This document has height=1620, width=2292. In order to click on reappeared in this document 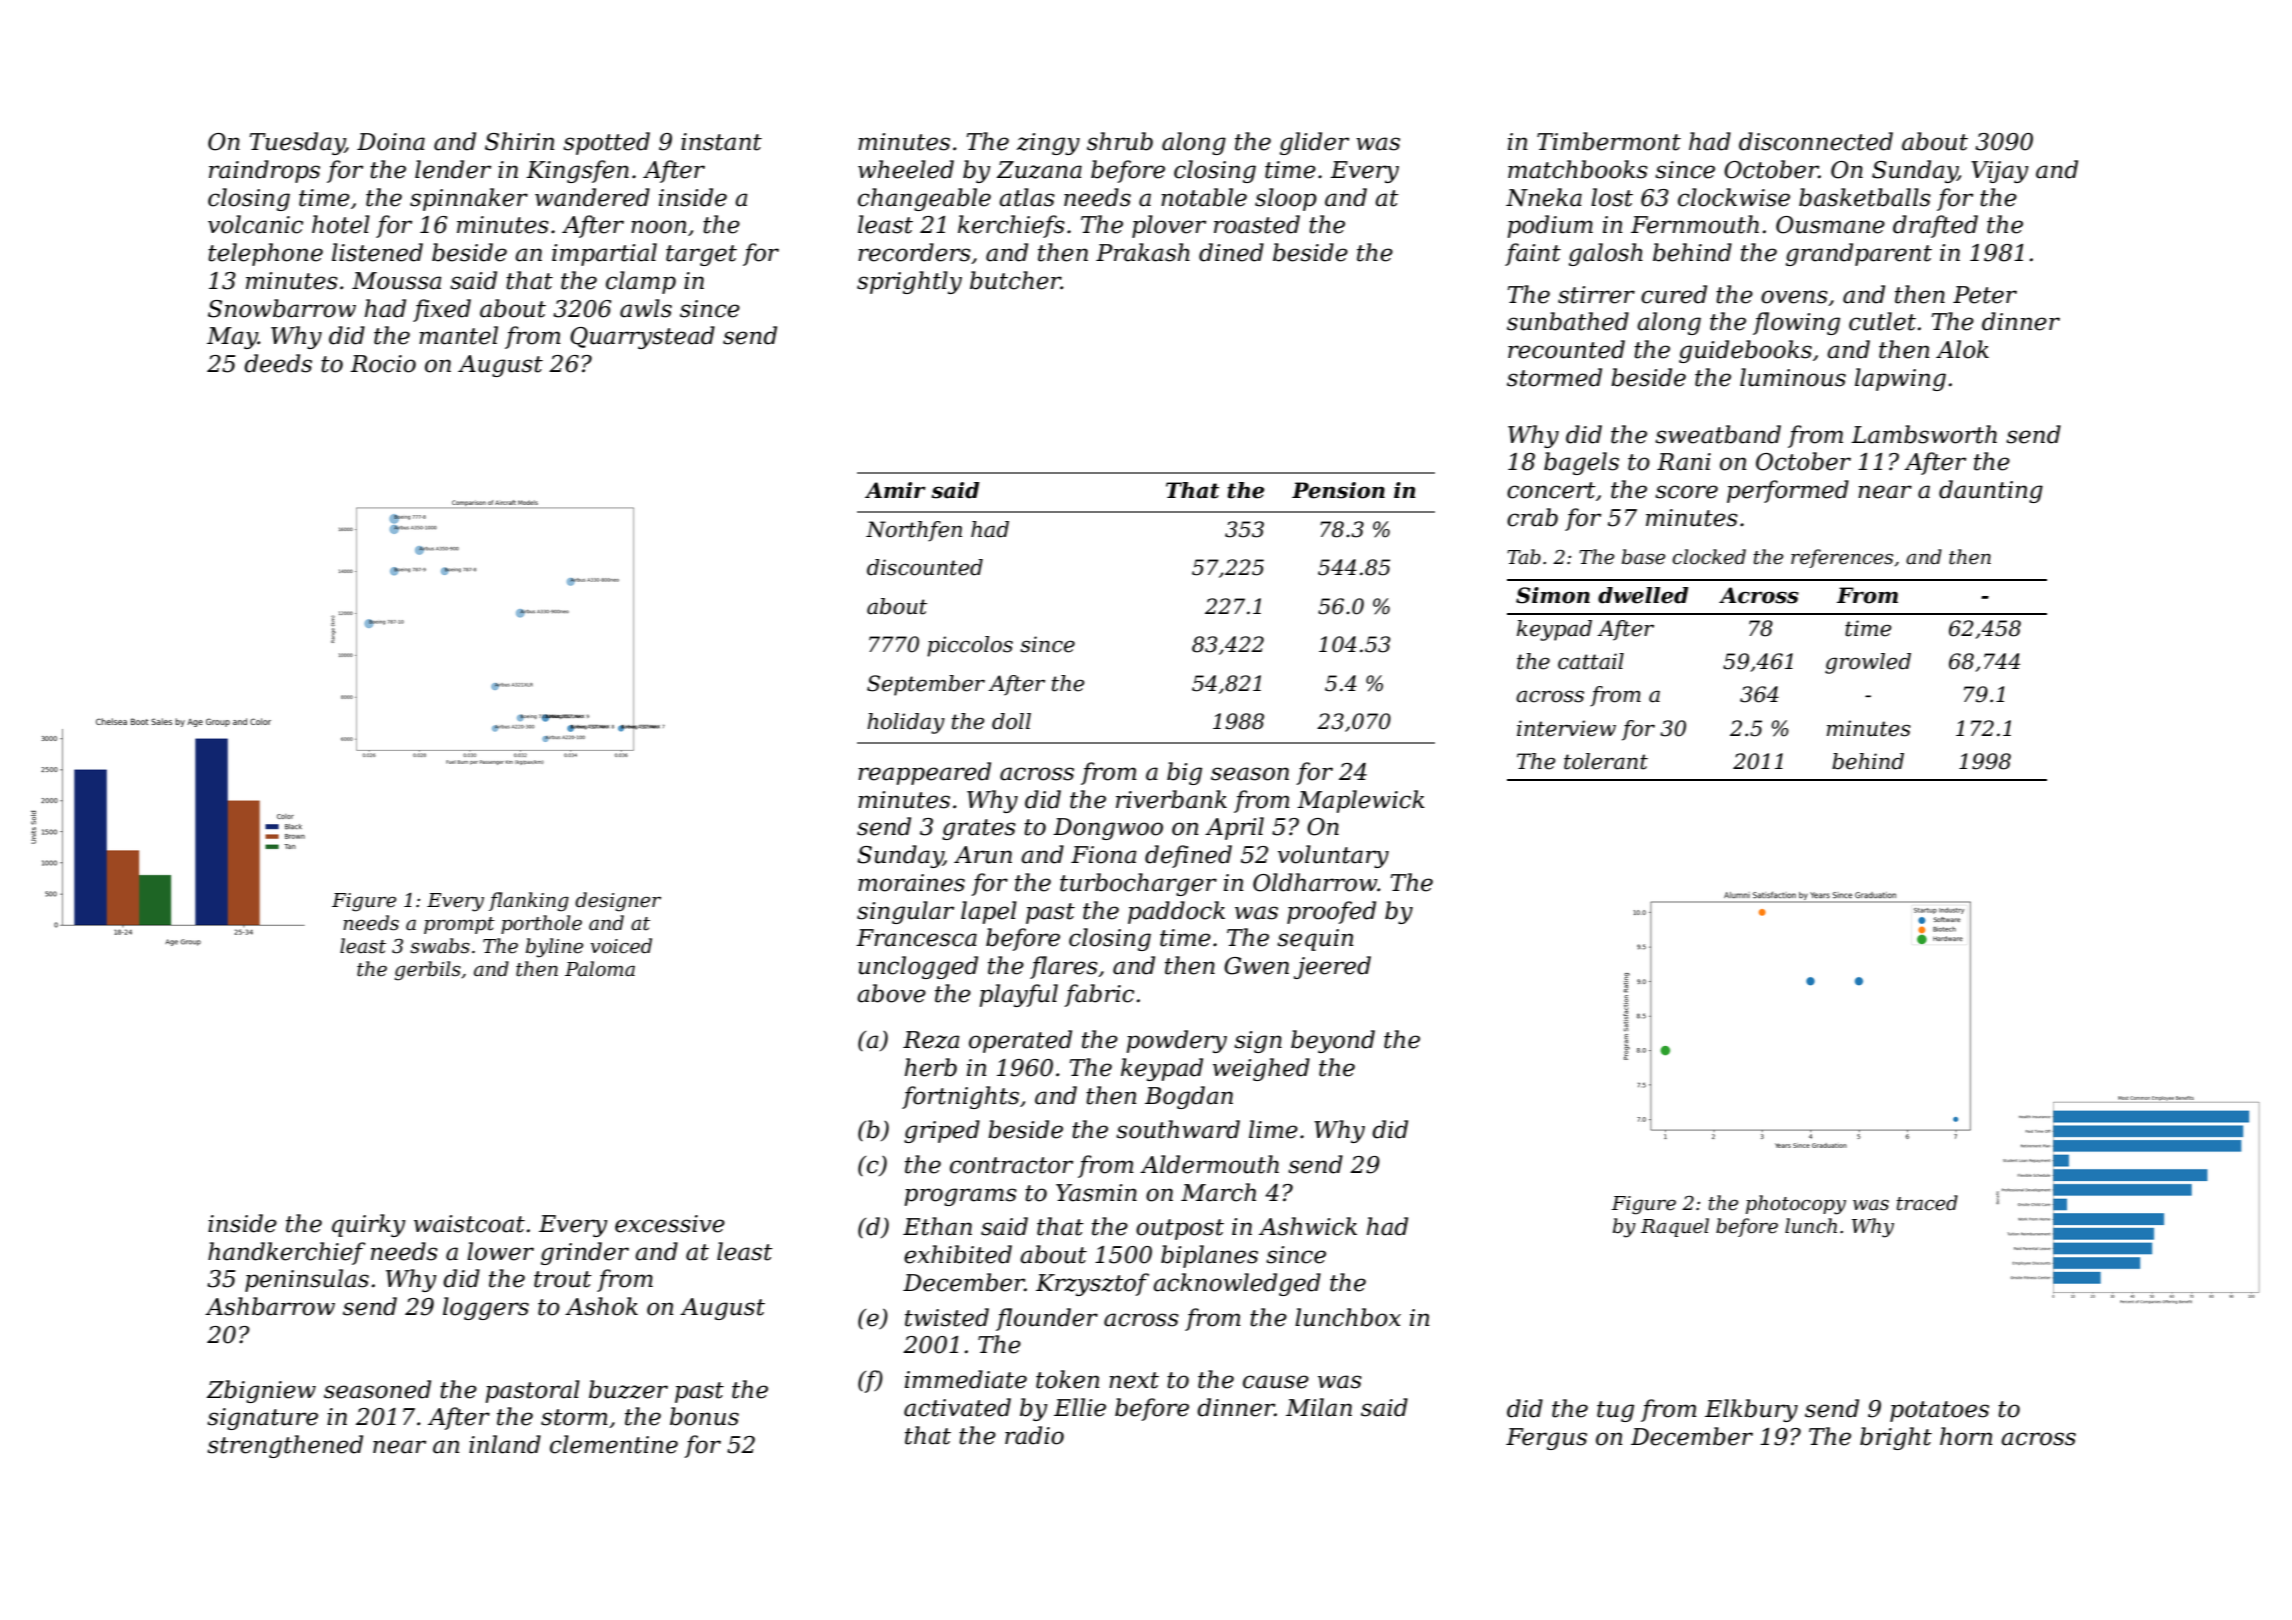, I will do `click(924, 773)`.
